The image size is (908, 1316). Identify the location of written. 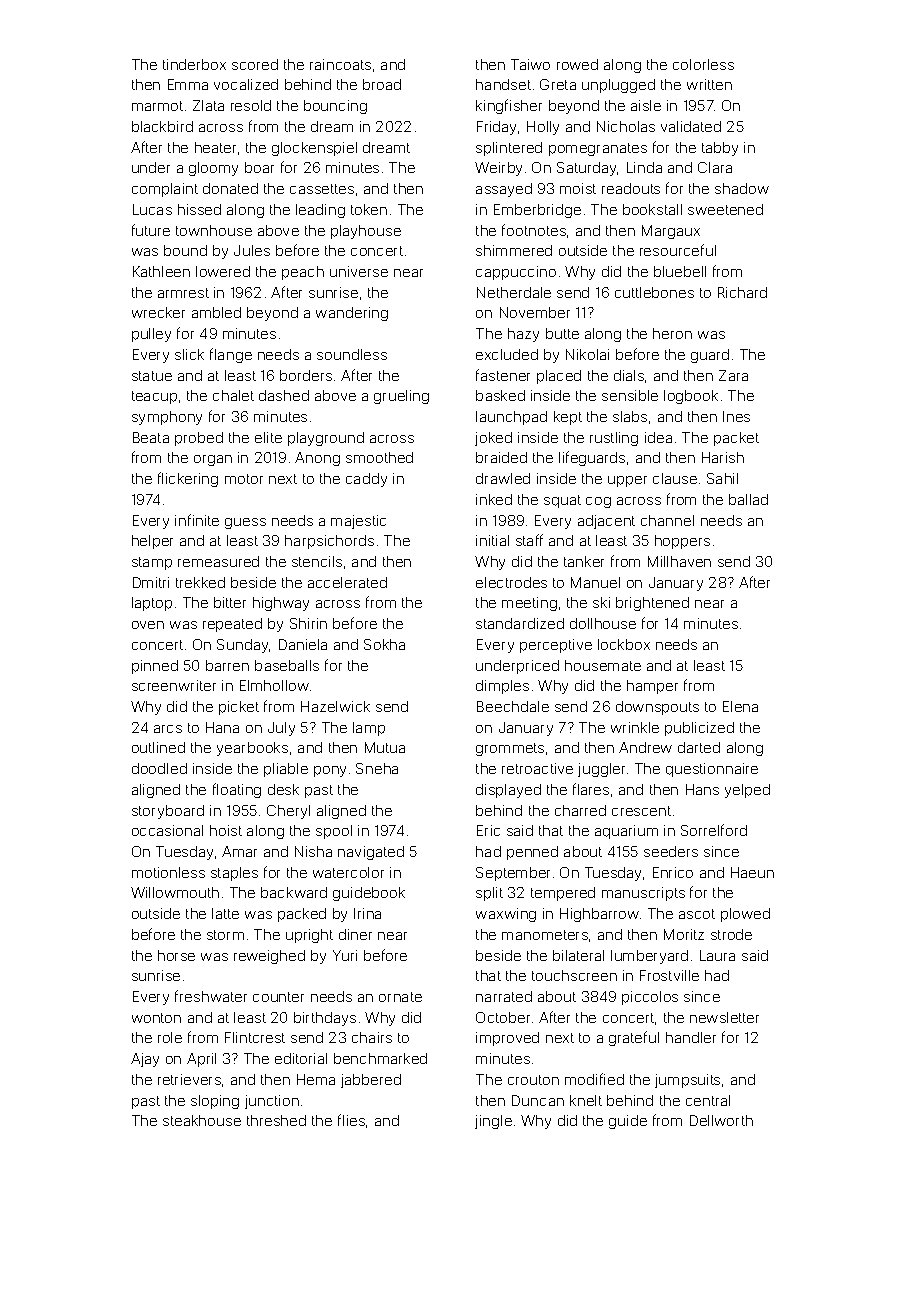
(709, 84).
